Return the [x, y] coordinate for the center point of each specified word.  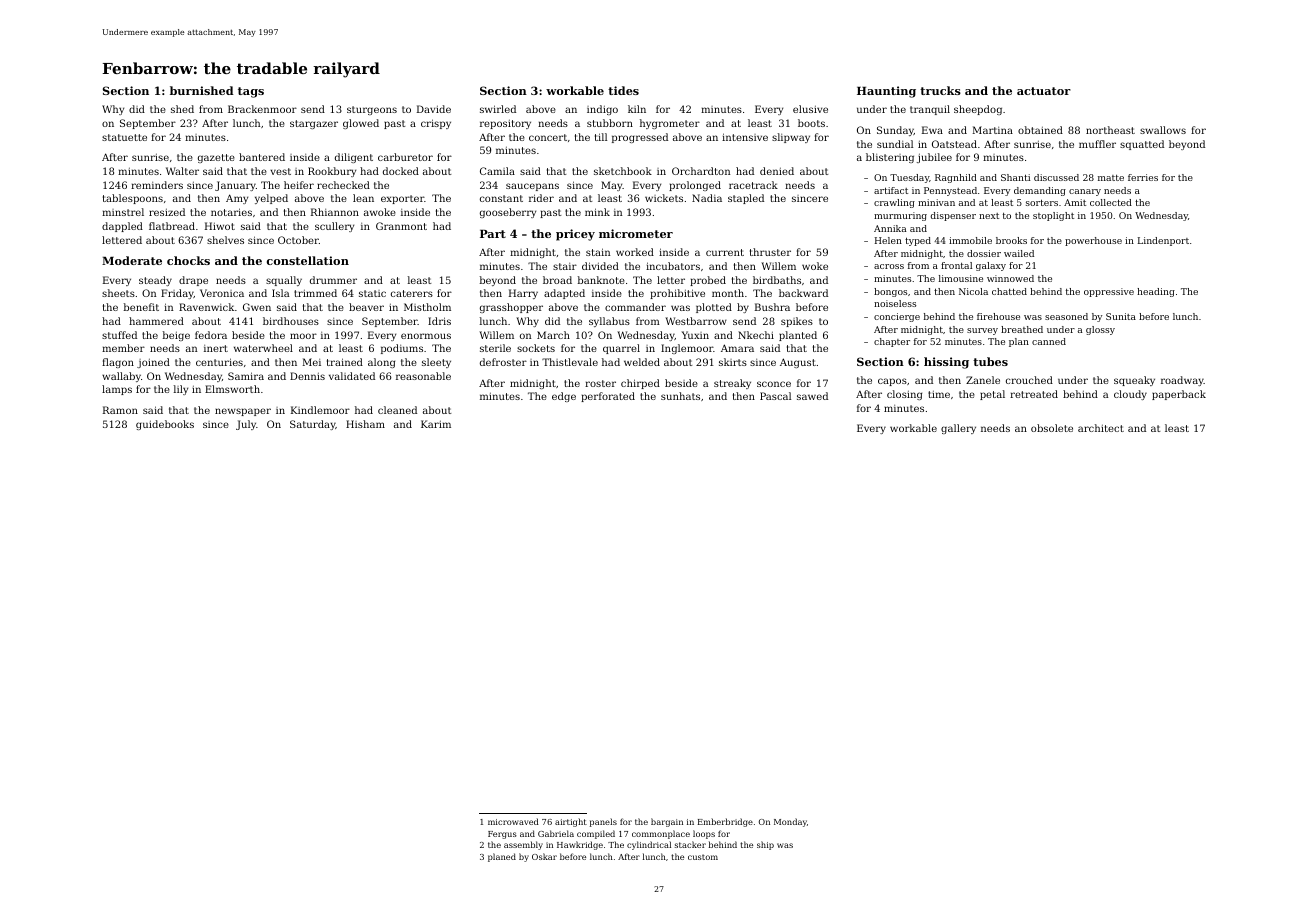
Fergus [502, 835]
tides [623, 90]
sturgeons [372, 110]
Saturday [312, 425]
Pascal [775, 396]
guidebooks [165, 425]
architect [1101, 428]
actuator [1044, 91]
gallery [958, 429]
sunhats [680, 396]
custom [703, 857]
